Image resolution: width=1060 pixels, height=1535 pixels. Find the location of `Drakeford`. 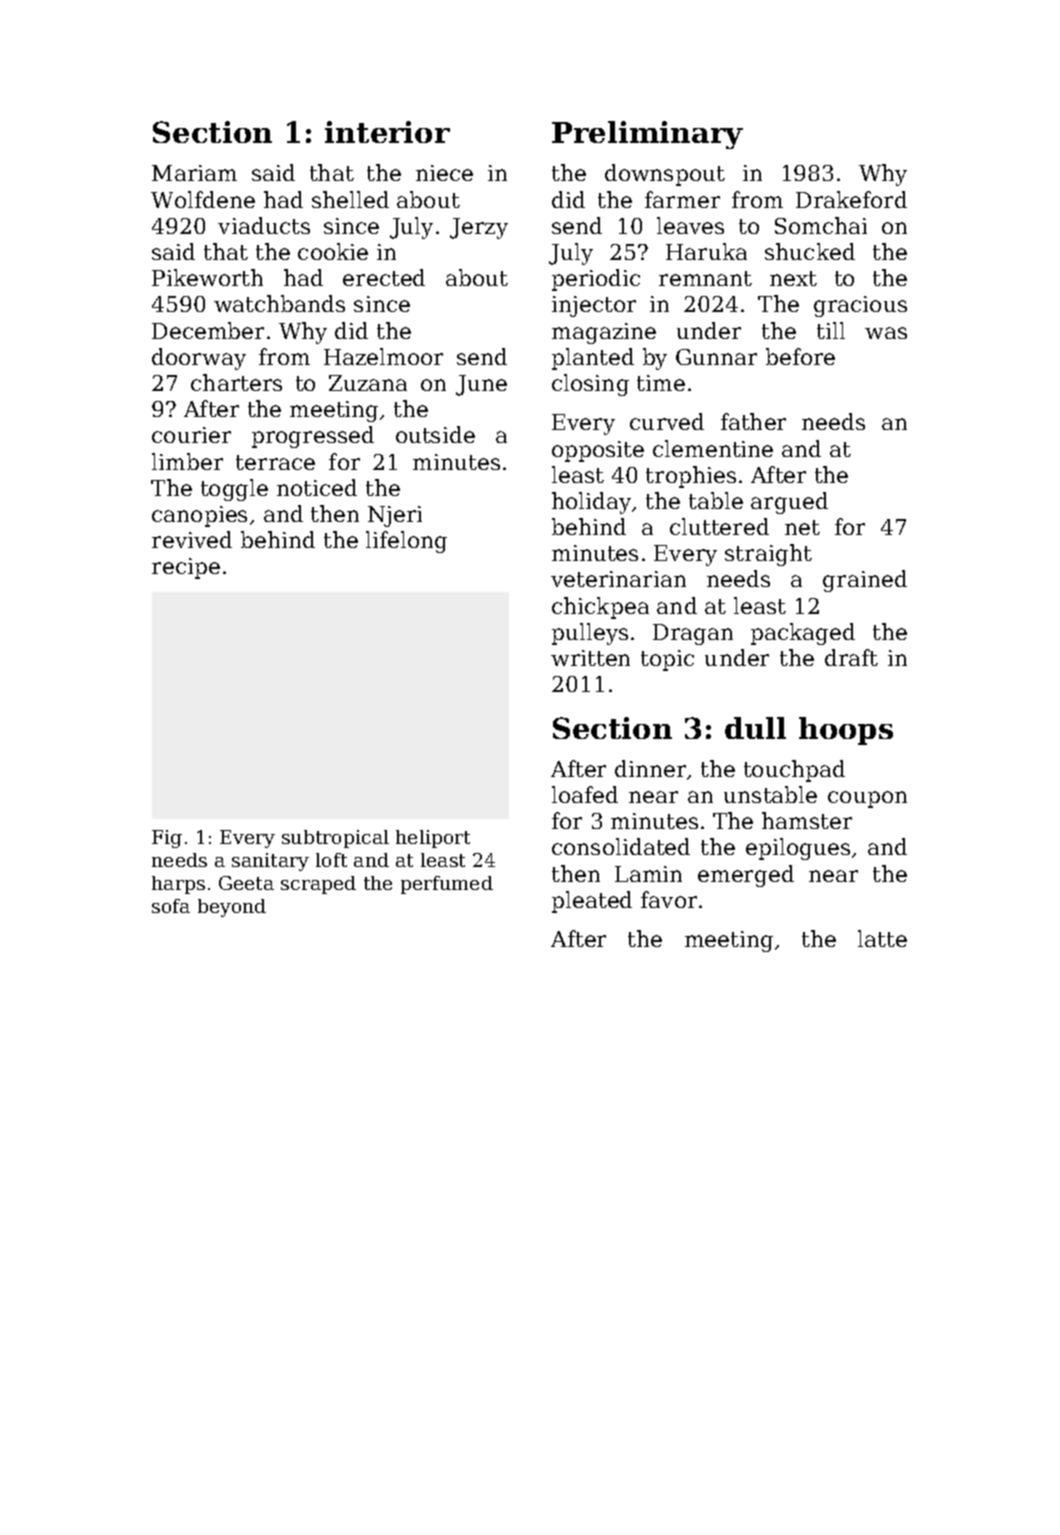

Drakeford is located at coordinates (851, 199).
